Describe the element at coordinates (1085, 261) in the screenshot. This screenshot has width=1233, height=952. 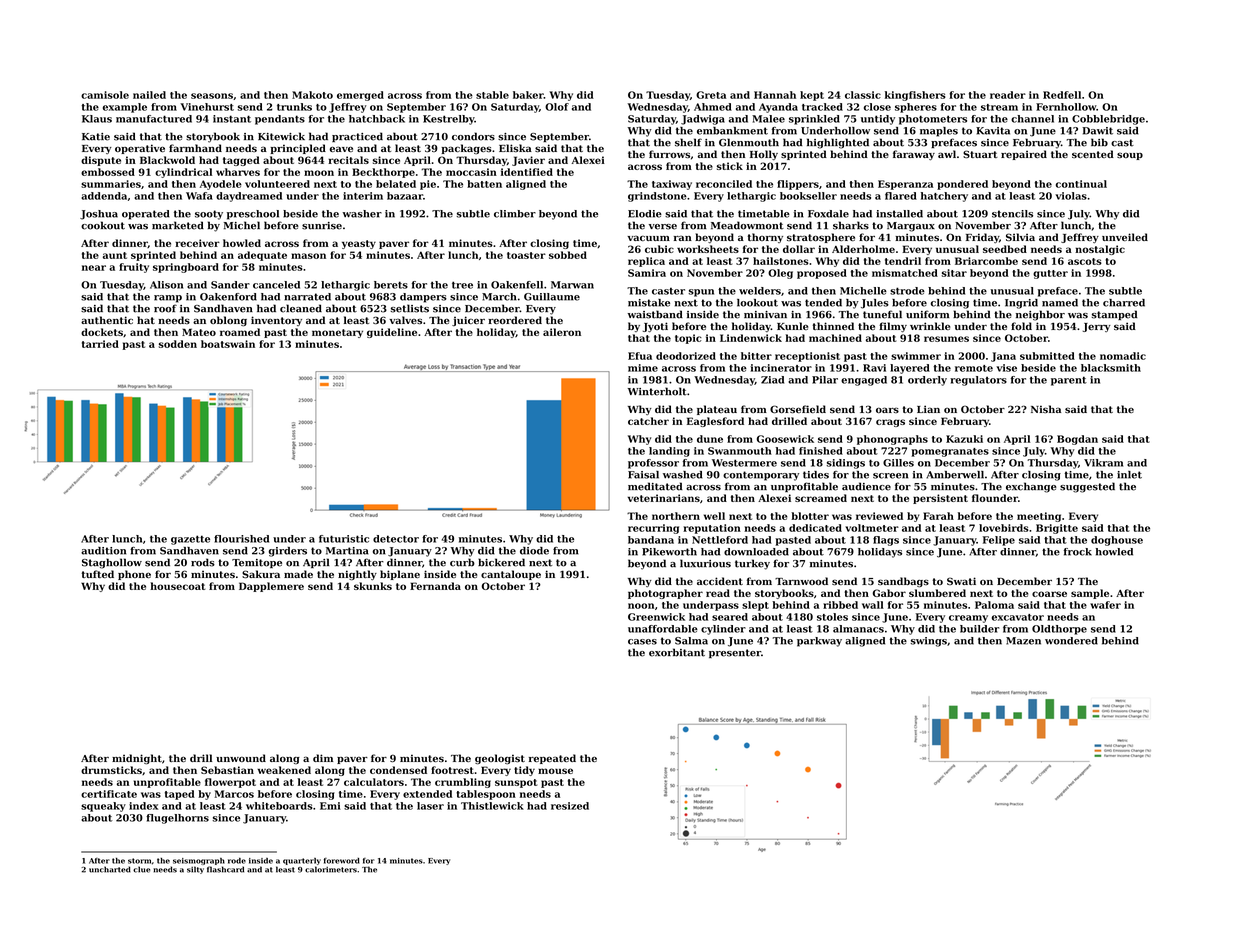
I see `ascots` at that location.
